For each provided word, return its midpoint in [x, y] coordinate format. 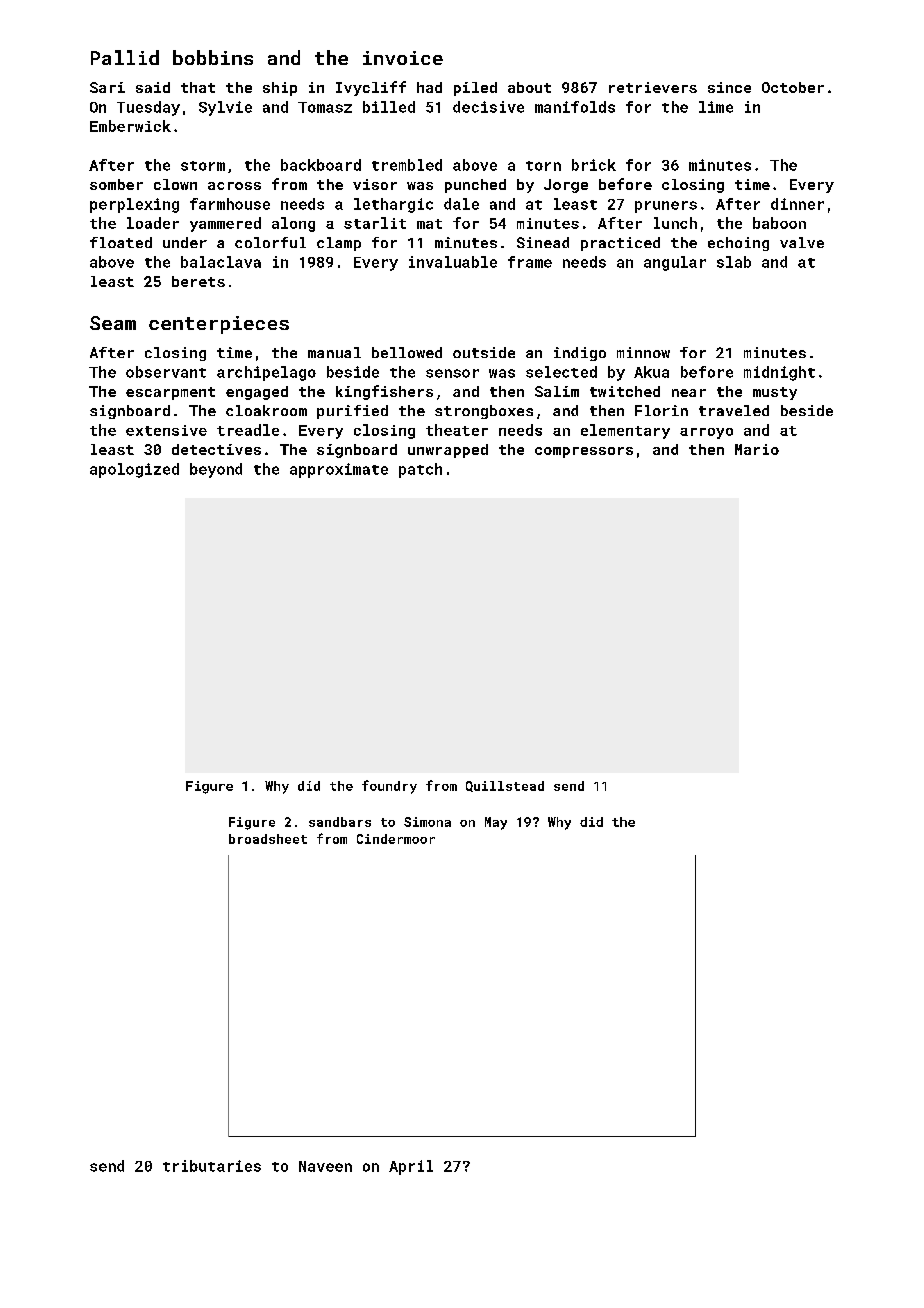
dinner [797, 204]
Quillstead [505, 786]
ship [280, 89]
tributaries [212, 1166]
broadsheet [268, 839]
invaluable [453, 262]
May [496, 823]
